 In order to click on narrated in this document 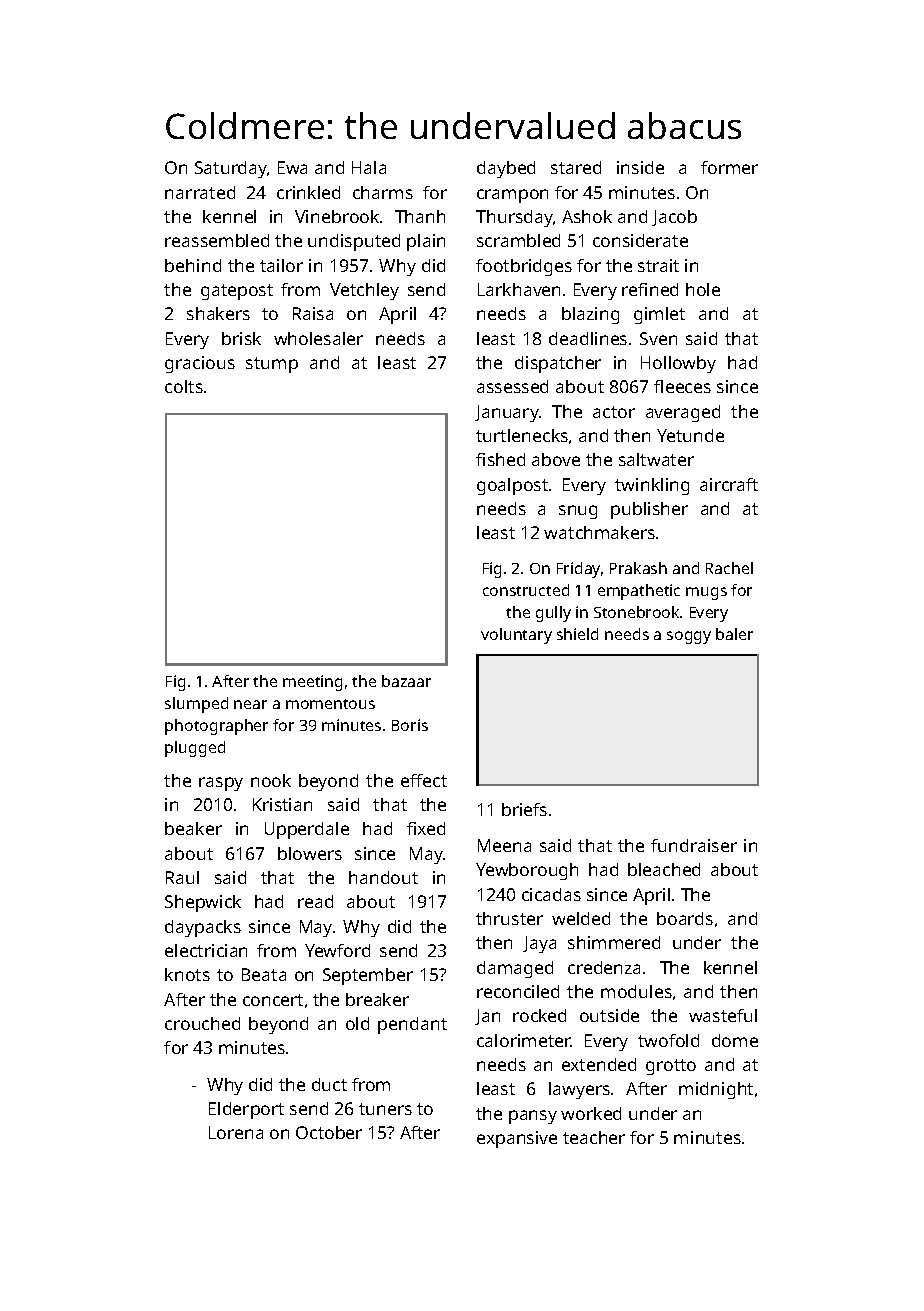, I will do `click(200, 192)`.
